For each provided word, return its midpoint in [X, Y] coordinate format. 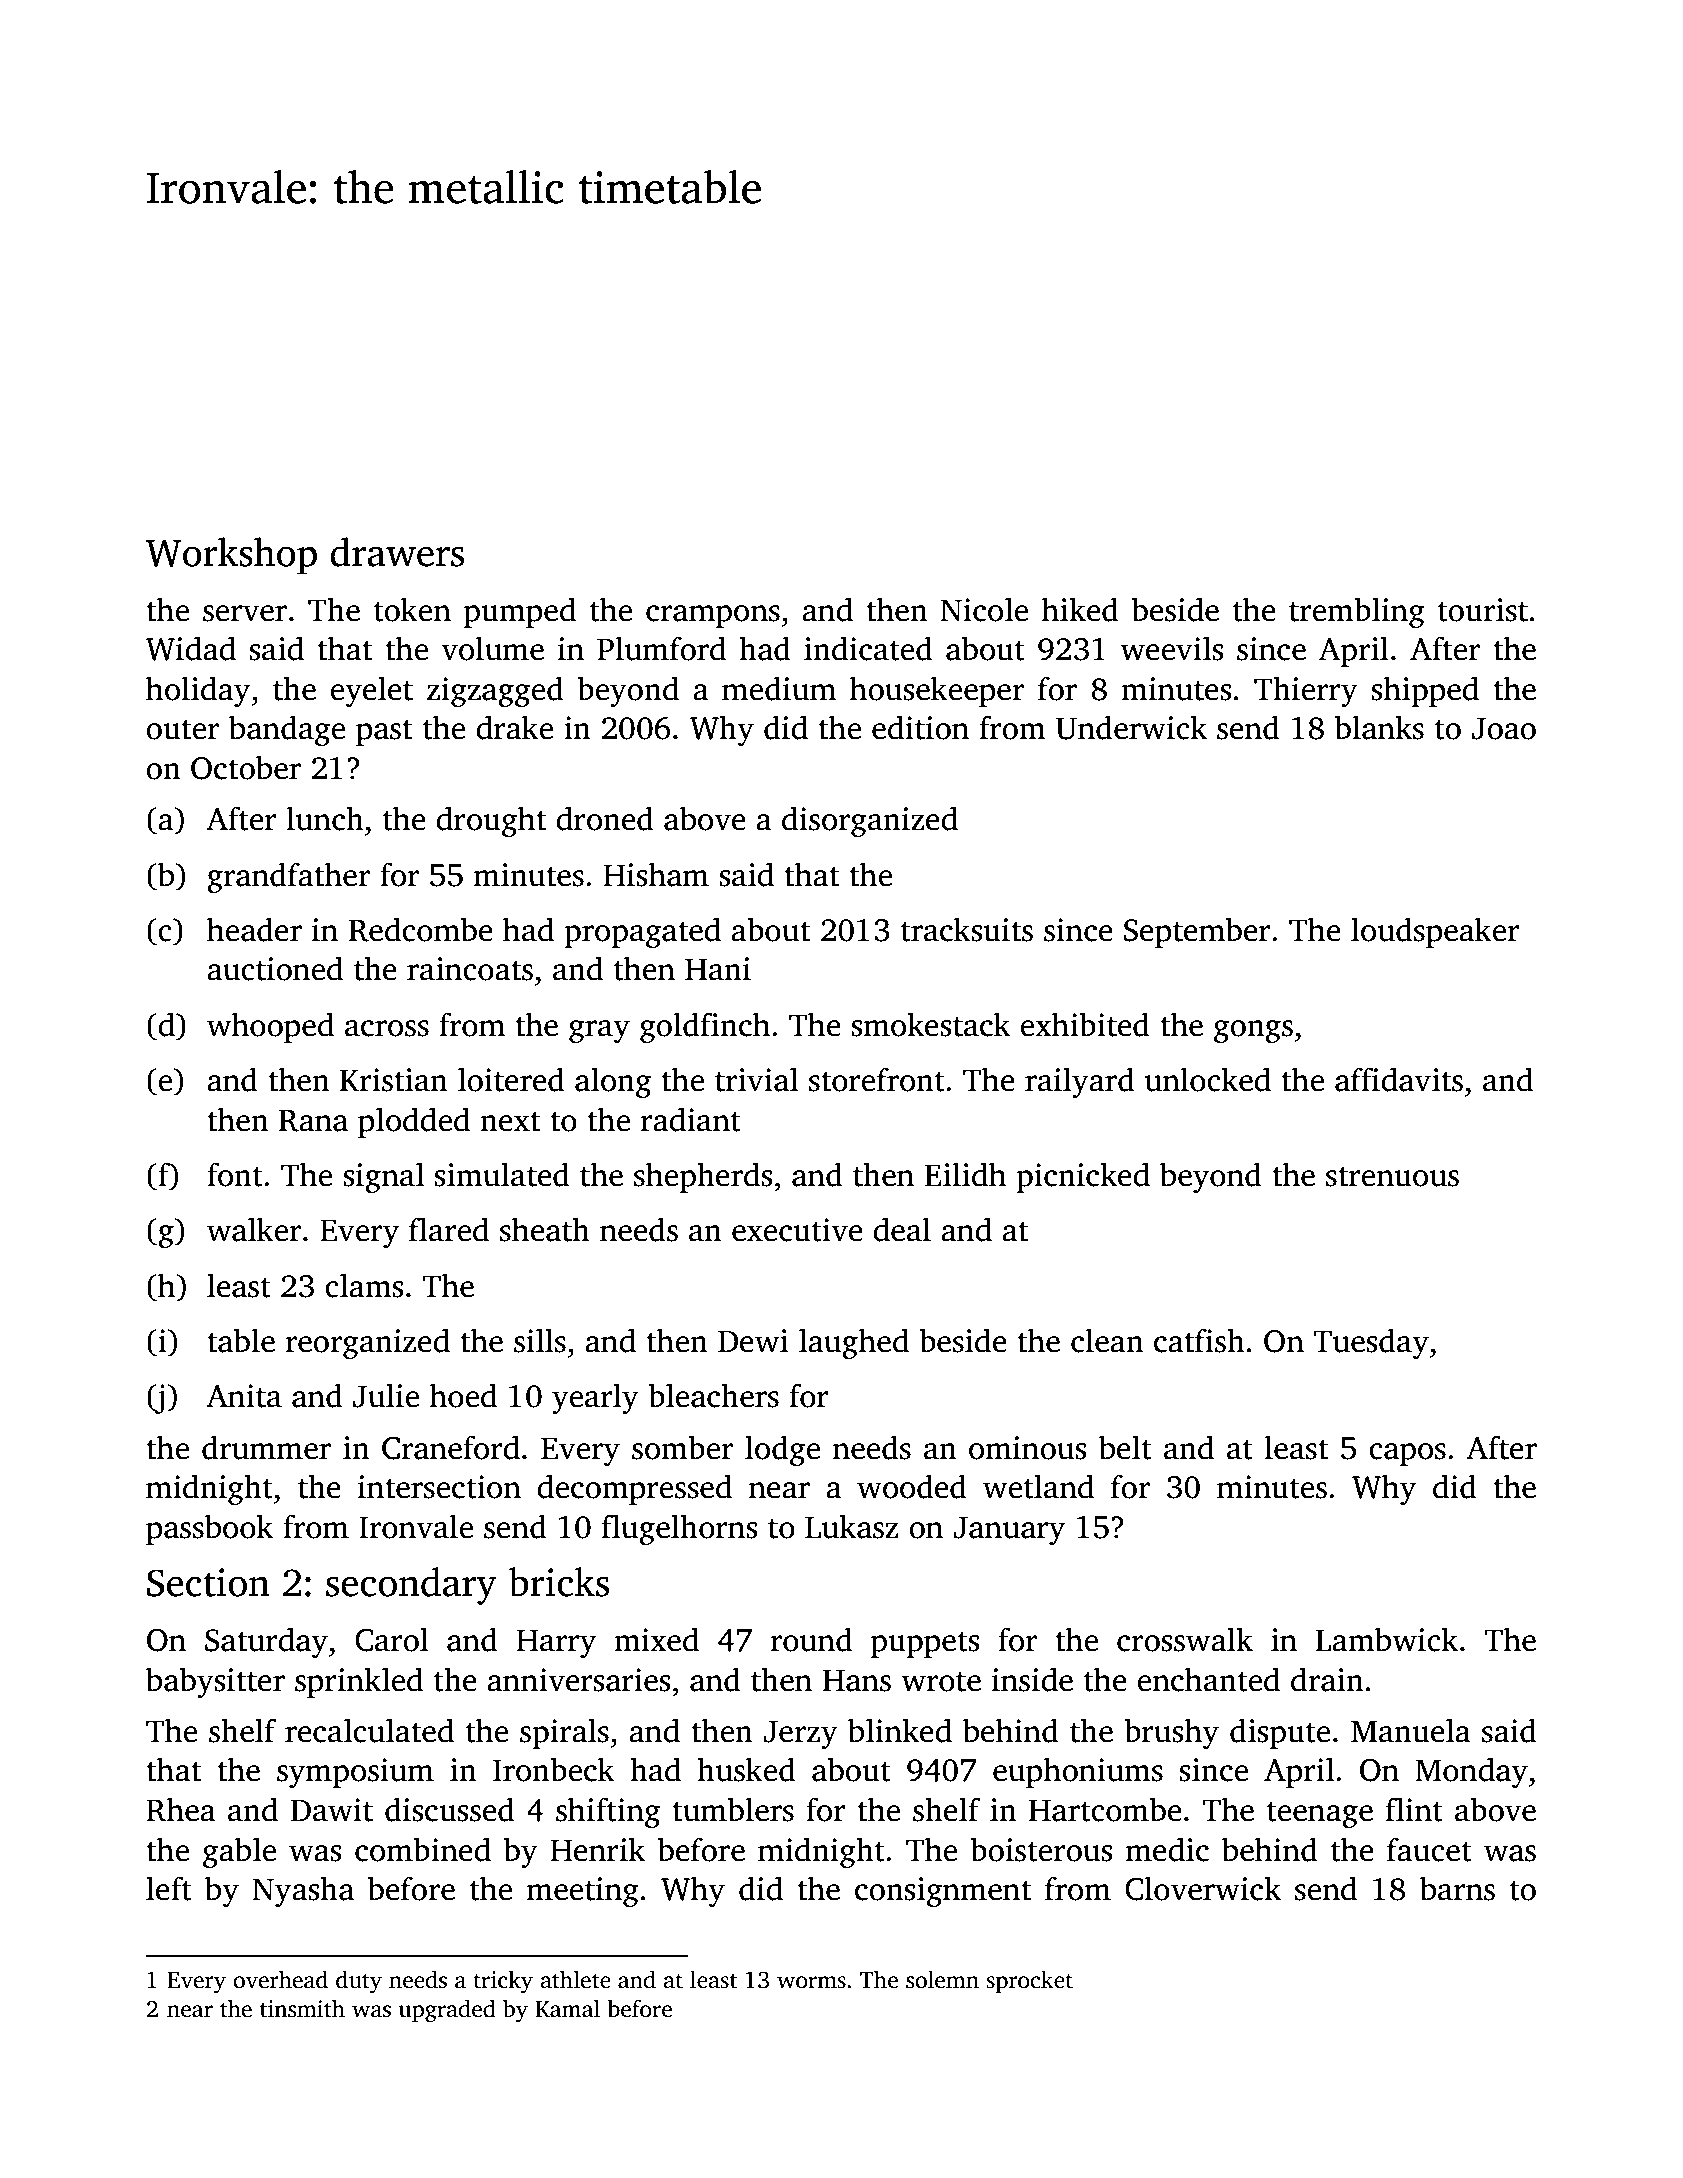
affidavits [1399, 1079]
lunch [325, 818]
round [811, 1639]
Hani [718, 969]
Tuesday [1371, 1343]
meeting [583, 1892]
